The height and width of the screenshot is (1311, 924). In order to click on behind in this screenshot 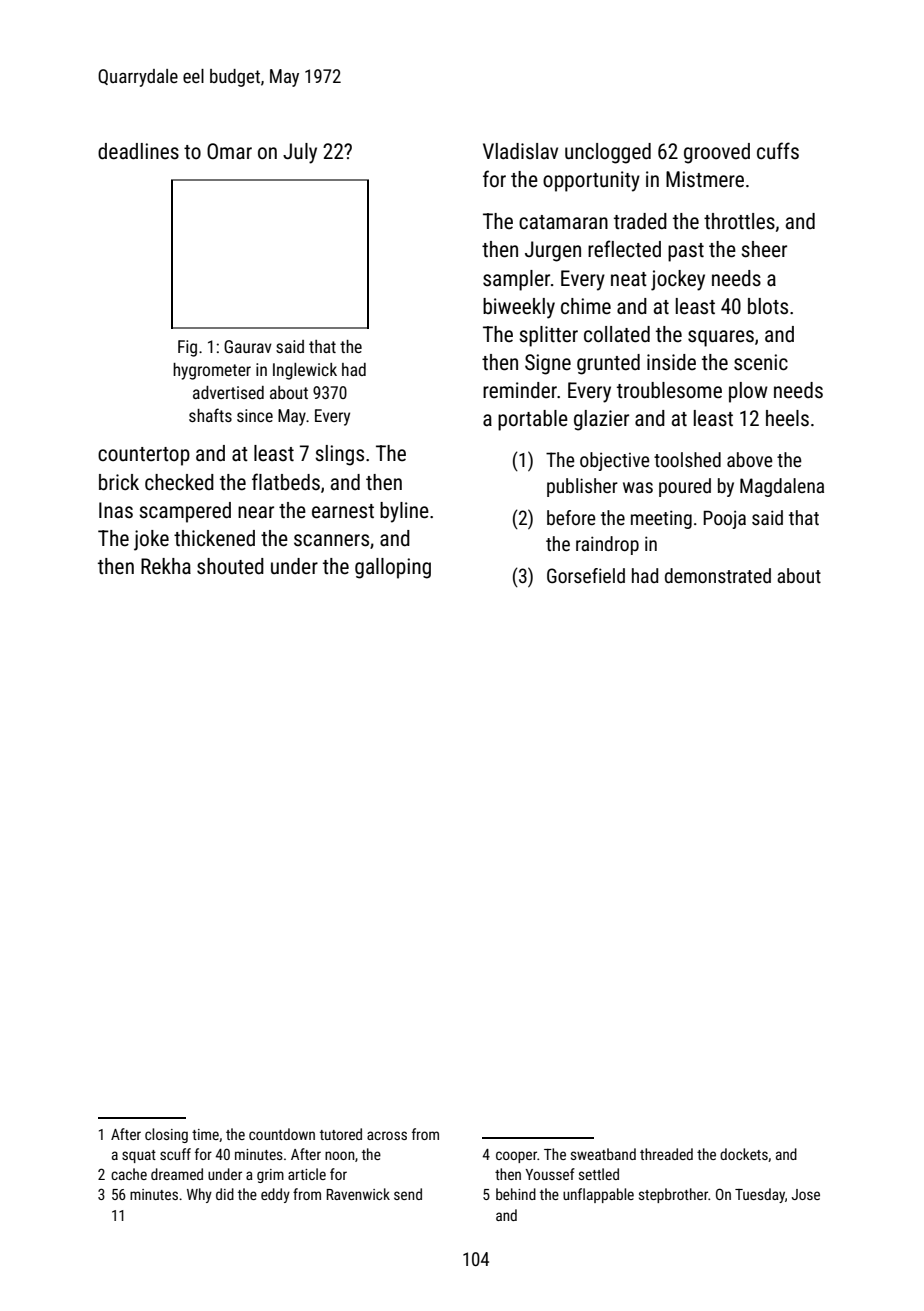, I will do `click(516, 1194)`.
